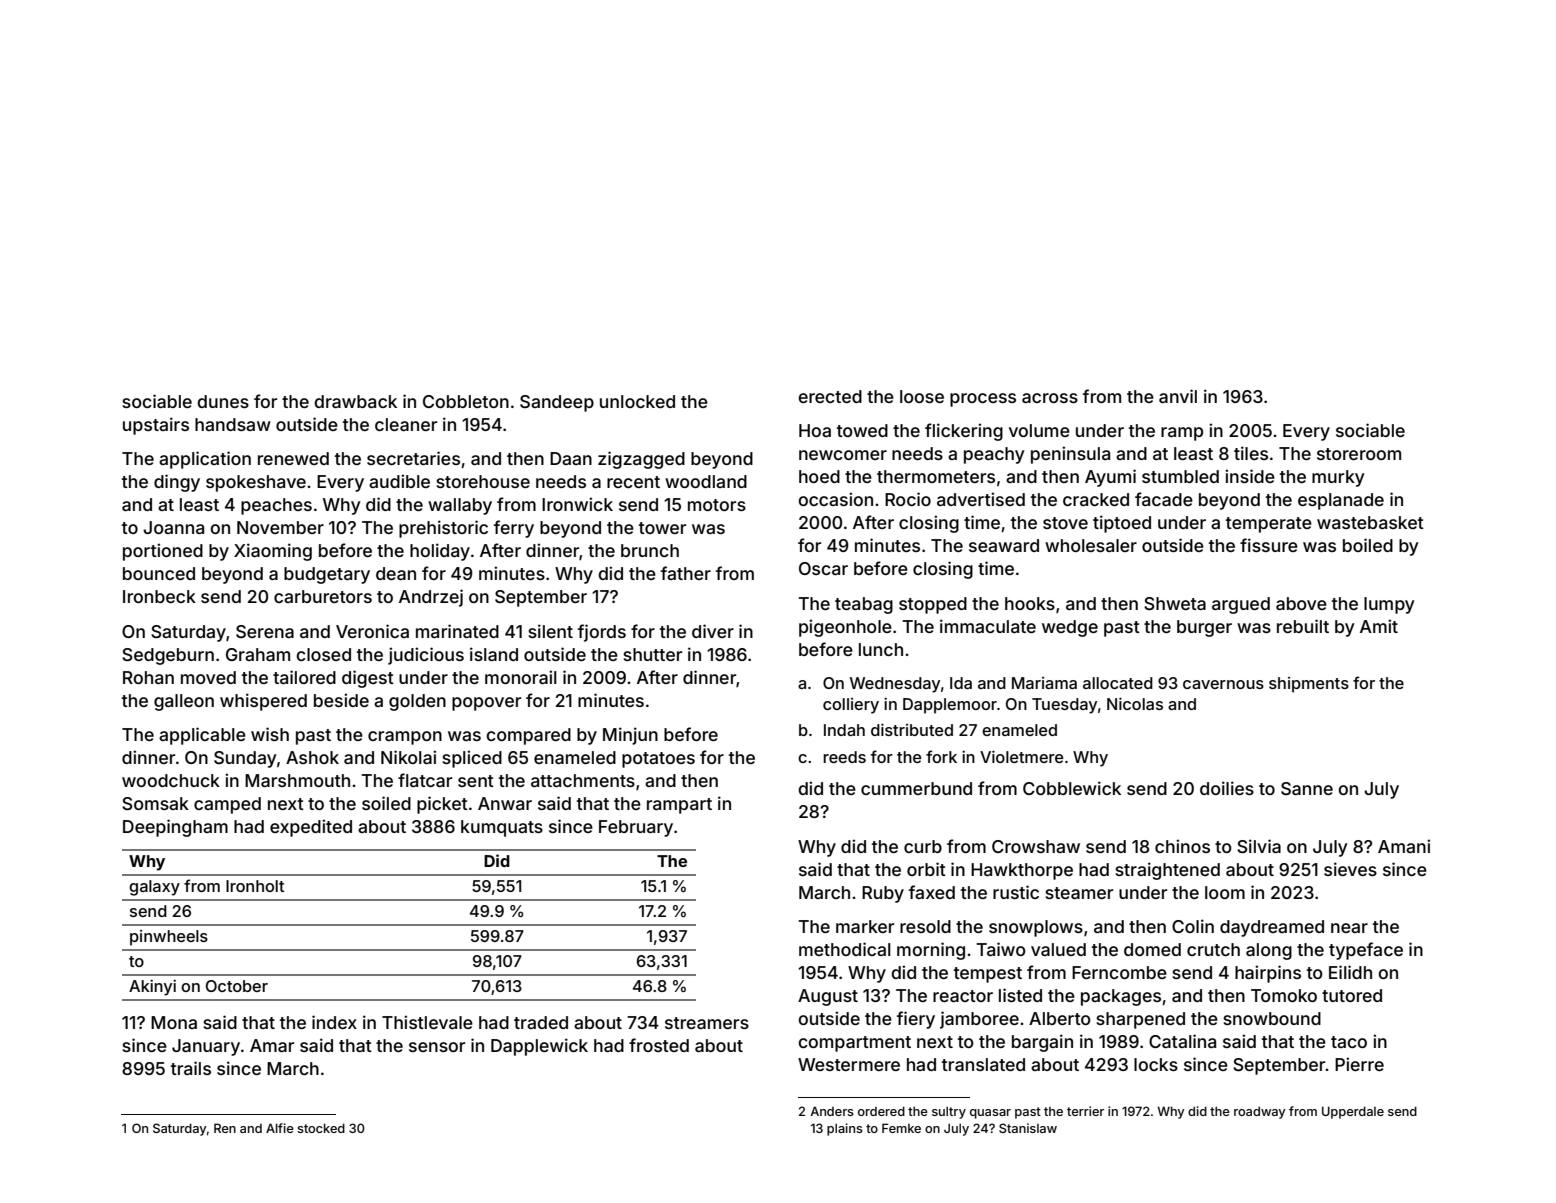  I want to click on handsaw, so click(233, 424).
